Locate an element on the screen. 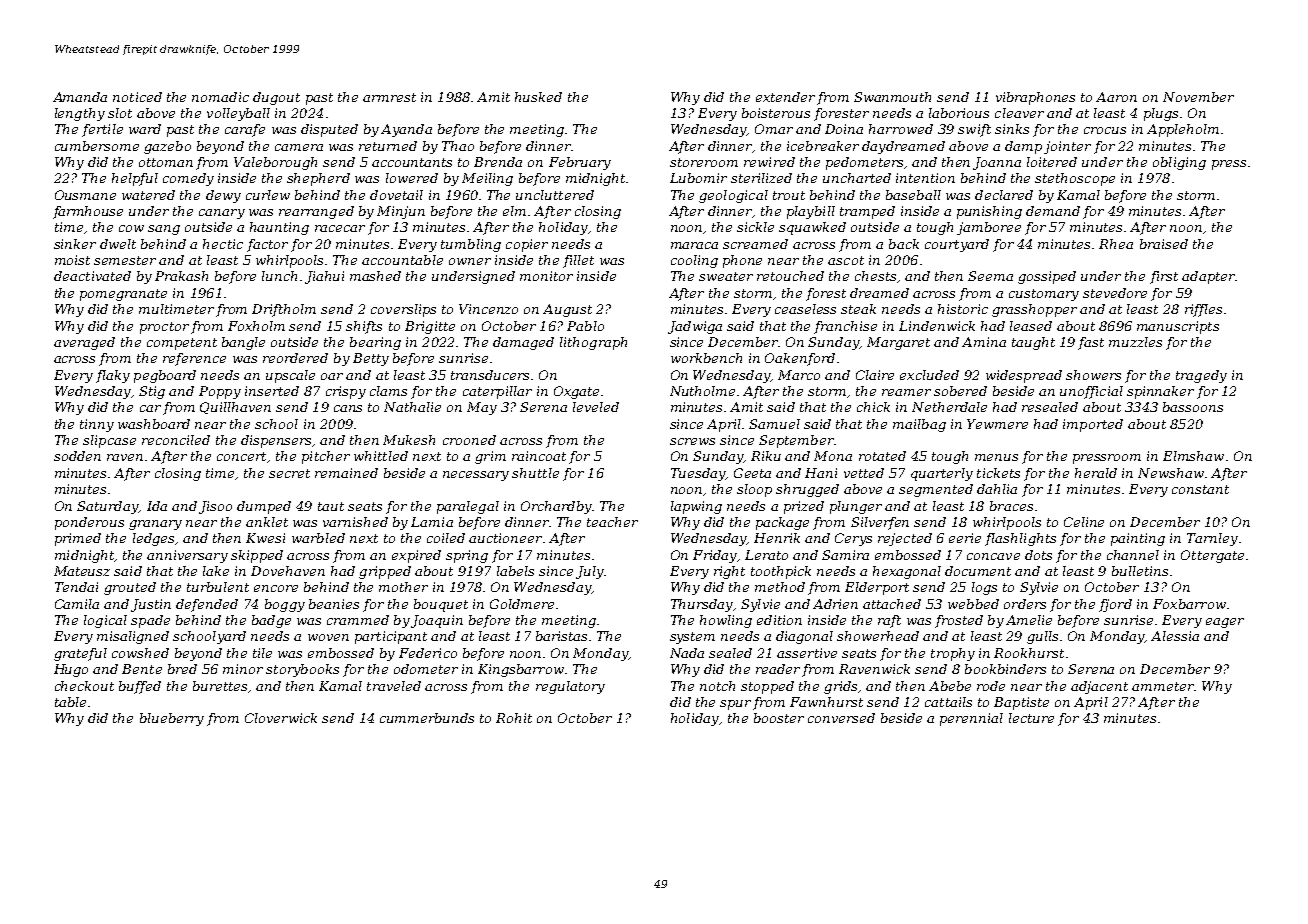  tragedy is located at coordinates (1201, 376).
